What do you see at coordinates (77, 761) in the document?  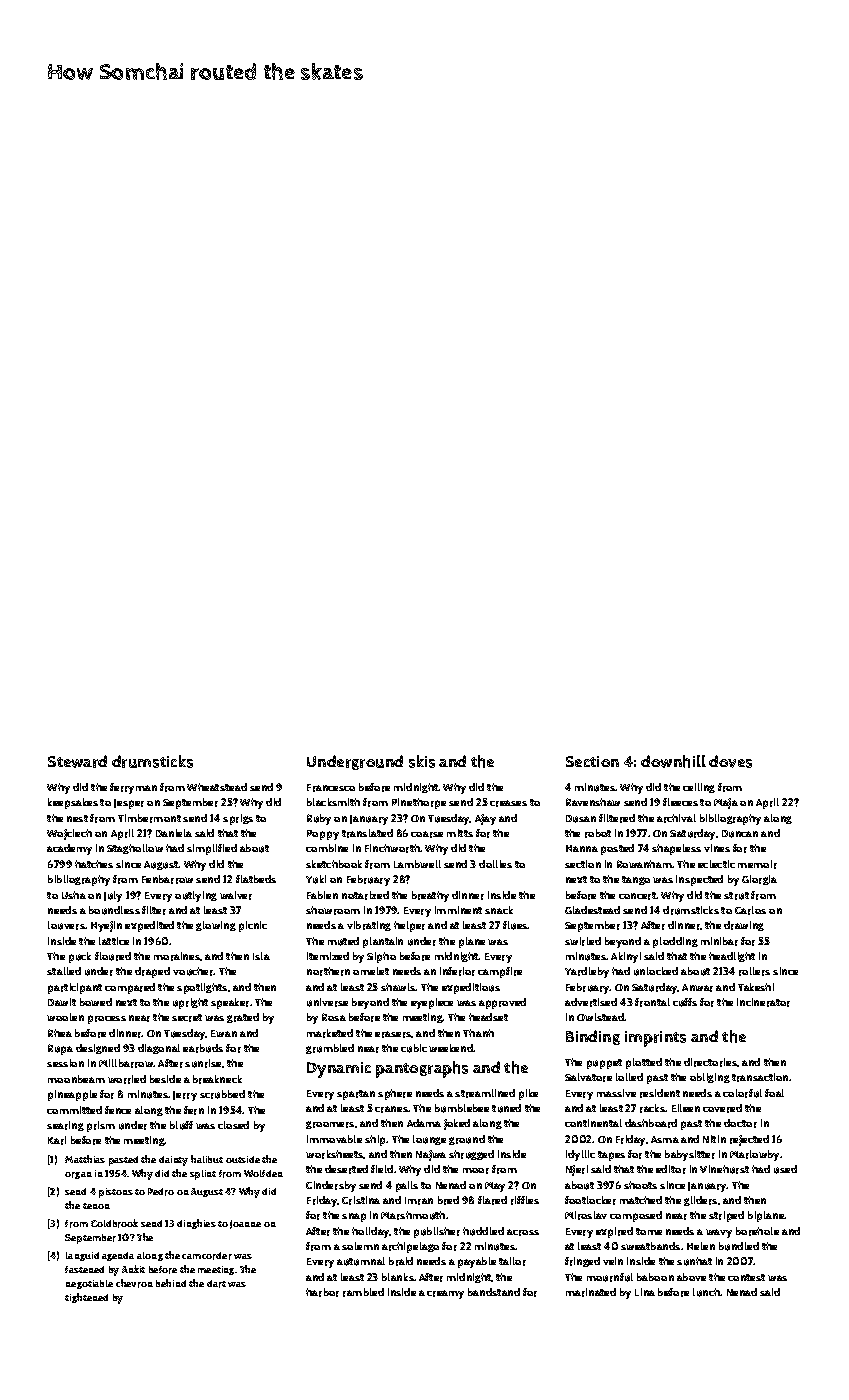 I see `Steward` at bounding box center [77, 761].
